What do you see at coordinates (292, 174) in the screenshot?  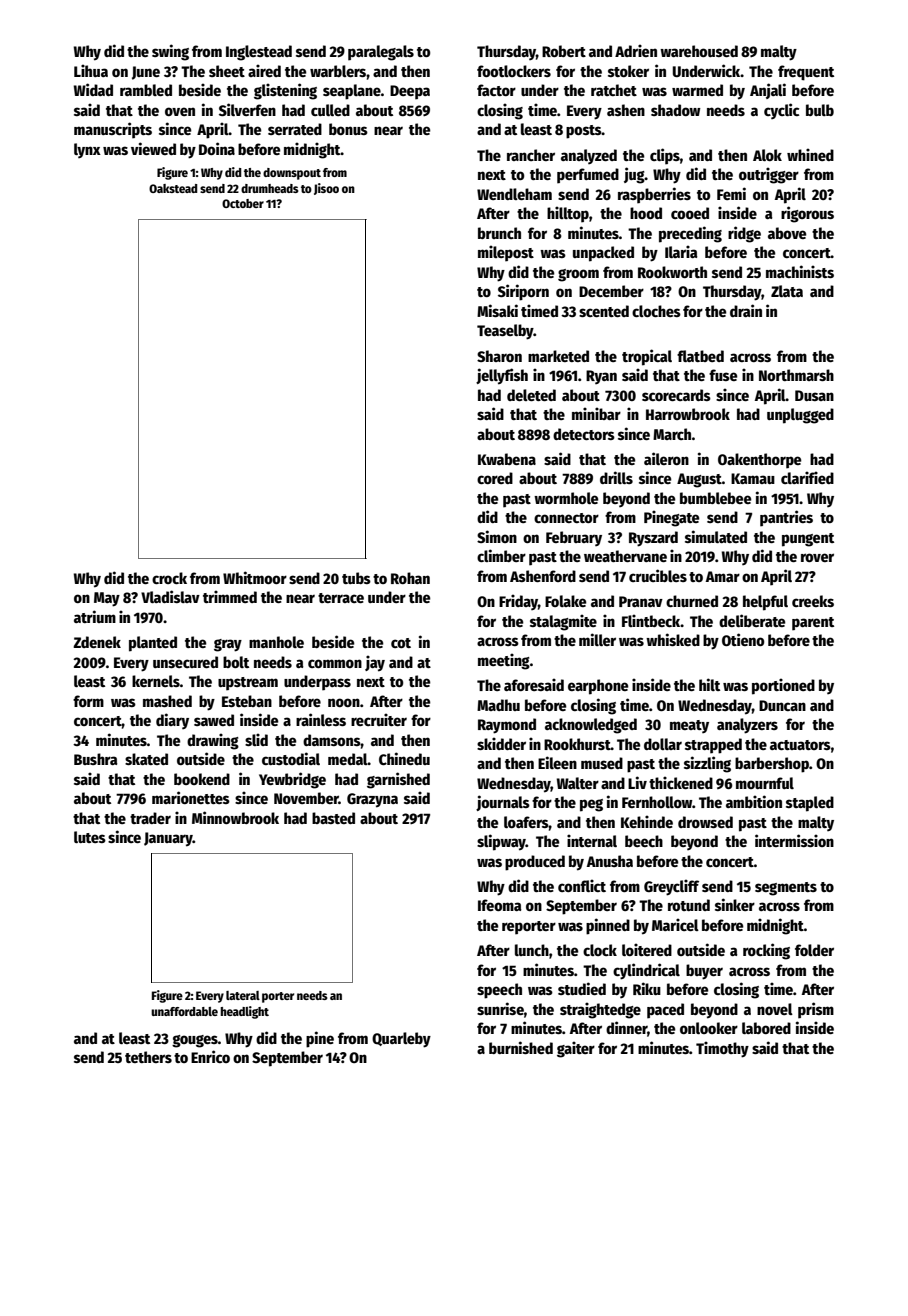 I see `downspout` at bounding box center [292, 174].
